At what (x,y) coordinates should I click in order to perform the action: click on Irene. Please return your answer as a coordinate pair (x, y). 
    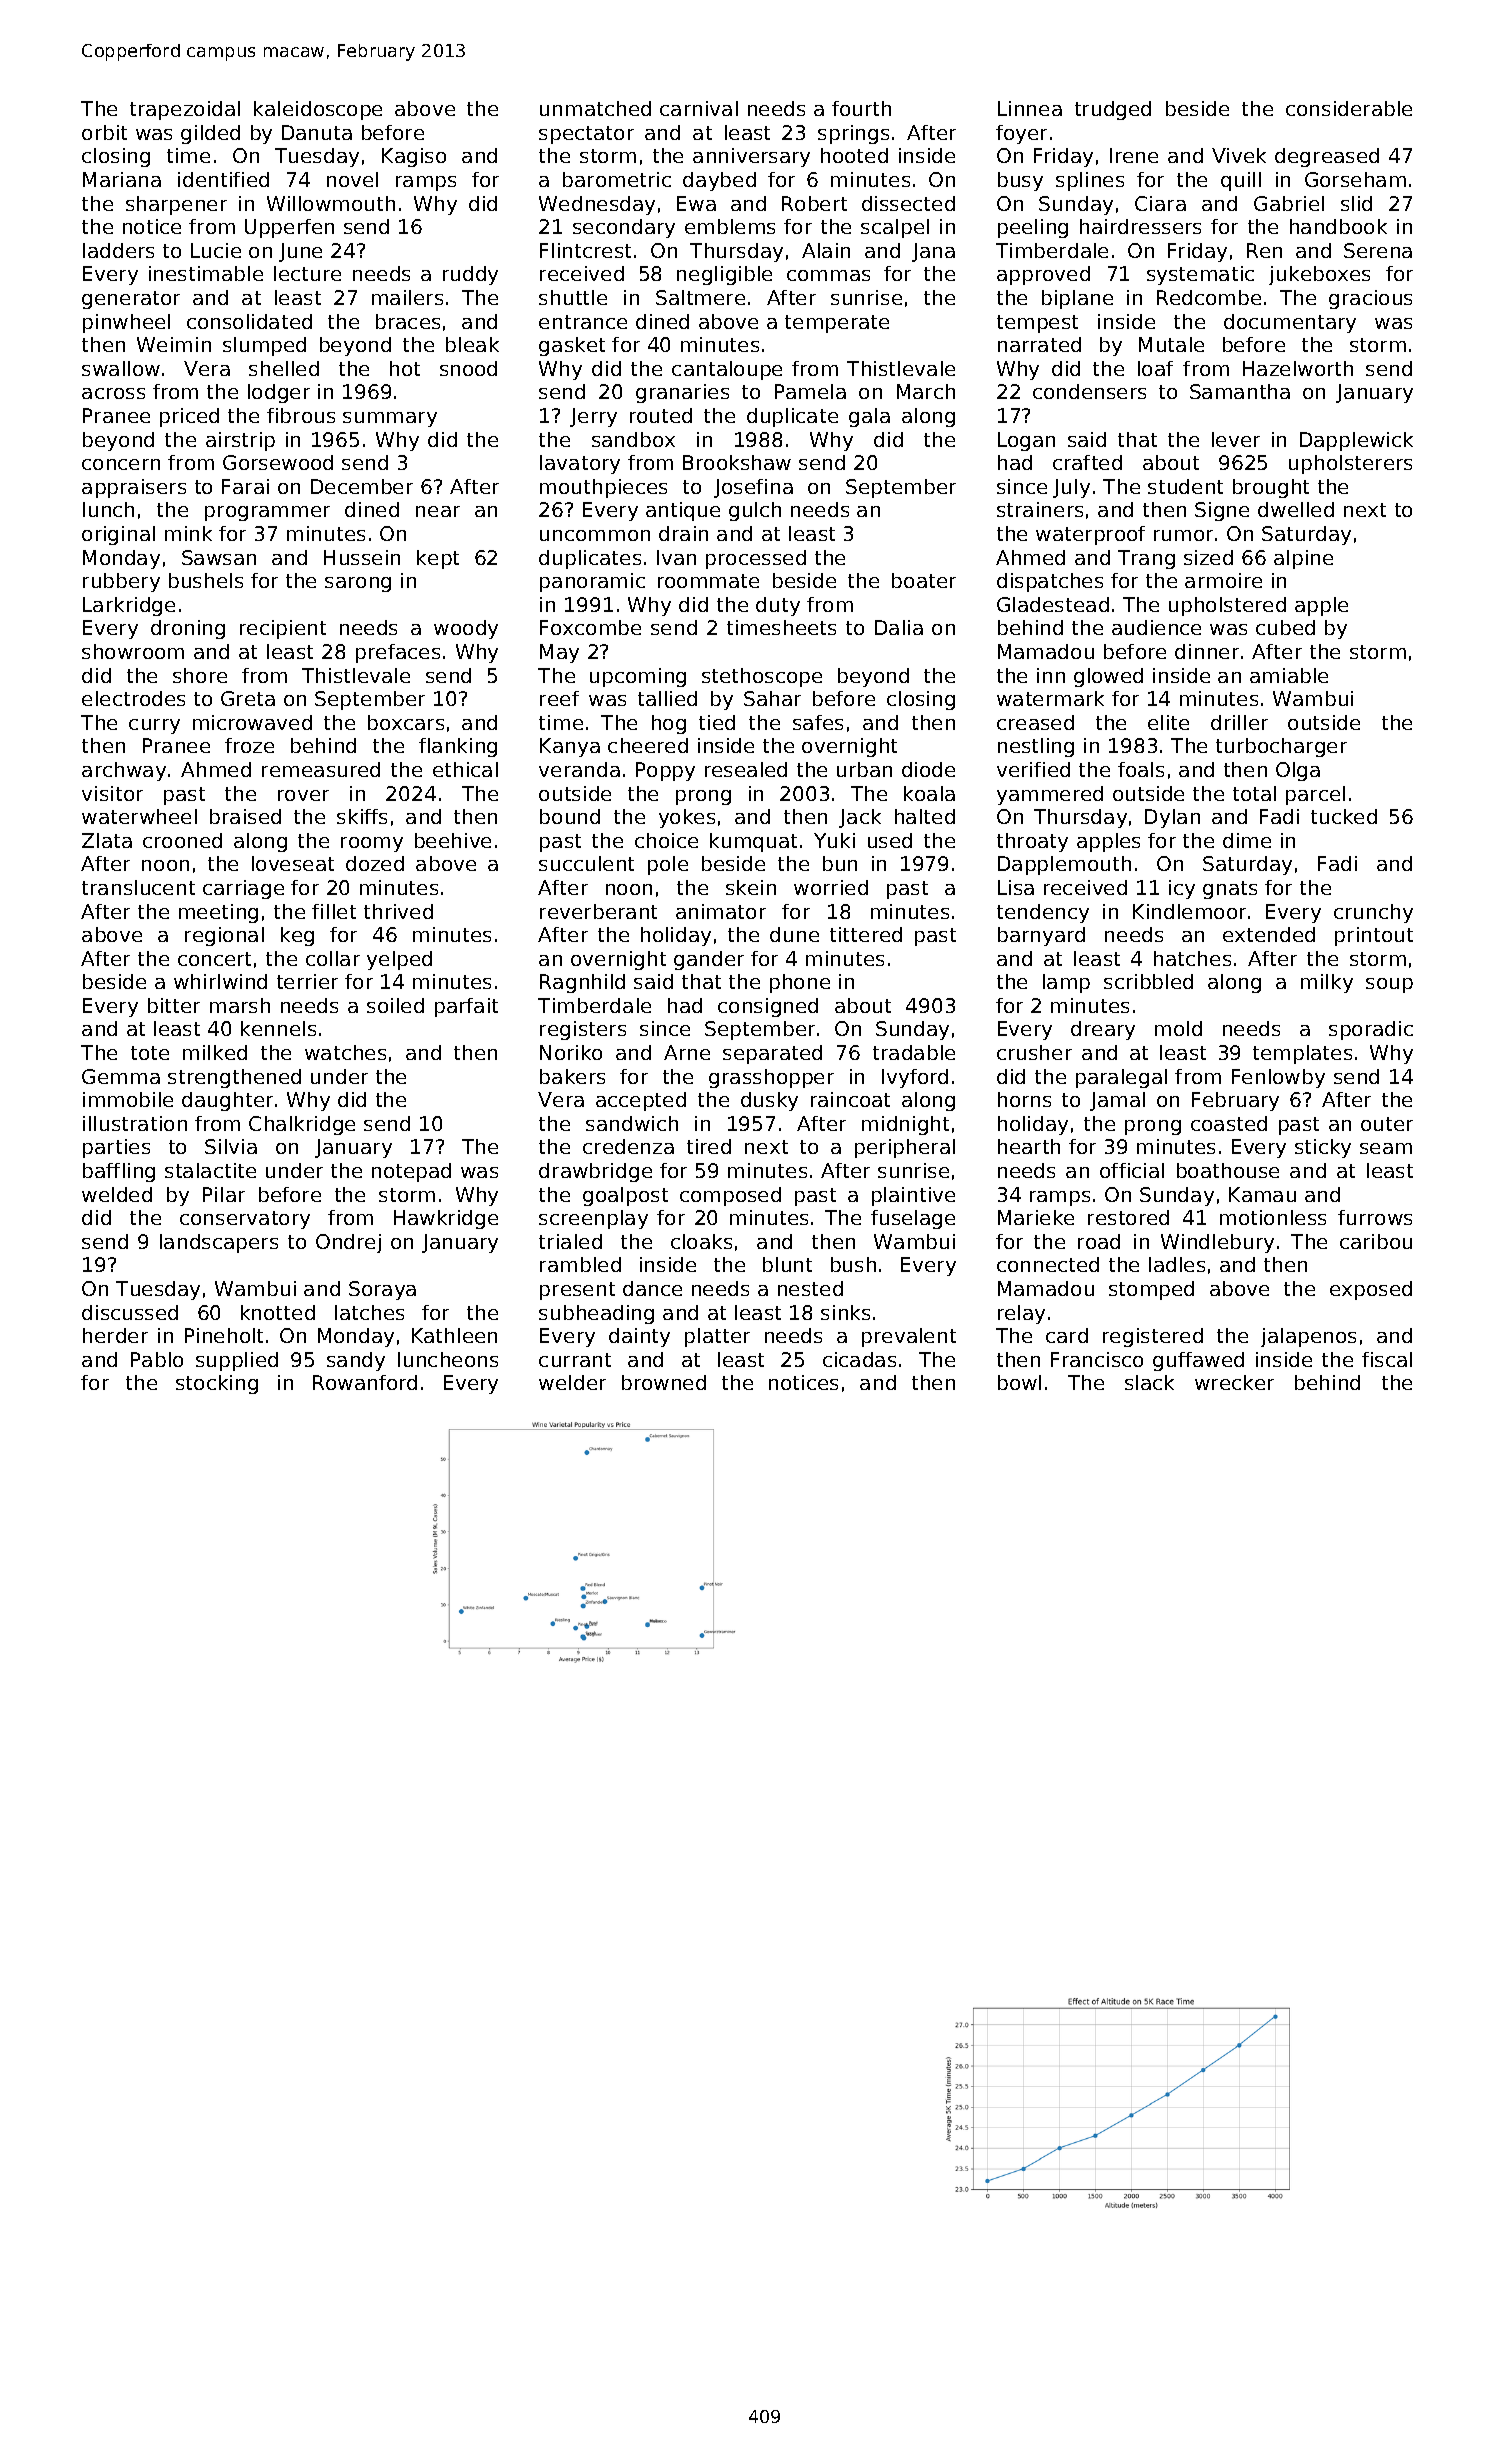
    Looking at the image, I should click on (1134, 155).
